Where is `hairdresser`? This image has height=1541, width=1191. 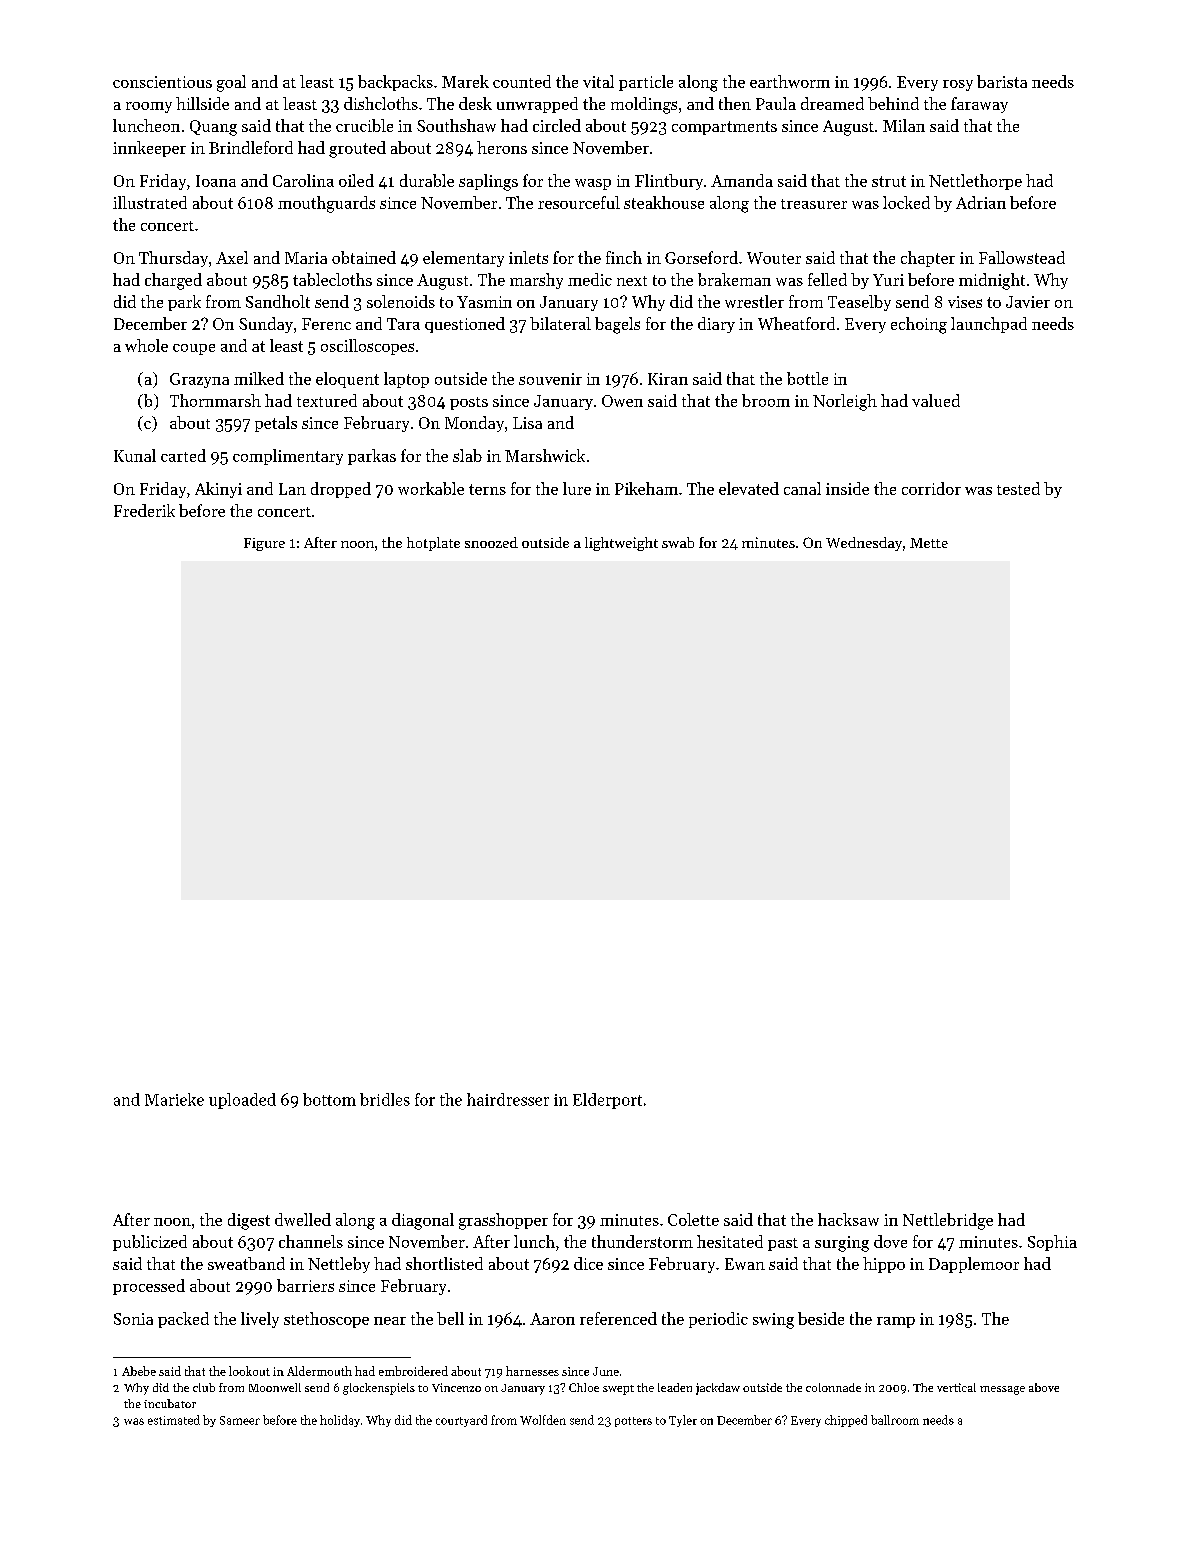 hairdresser is located at coordinates (508, 1099).
